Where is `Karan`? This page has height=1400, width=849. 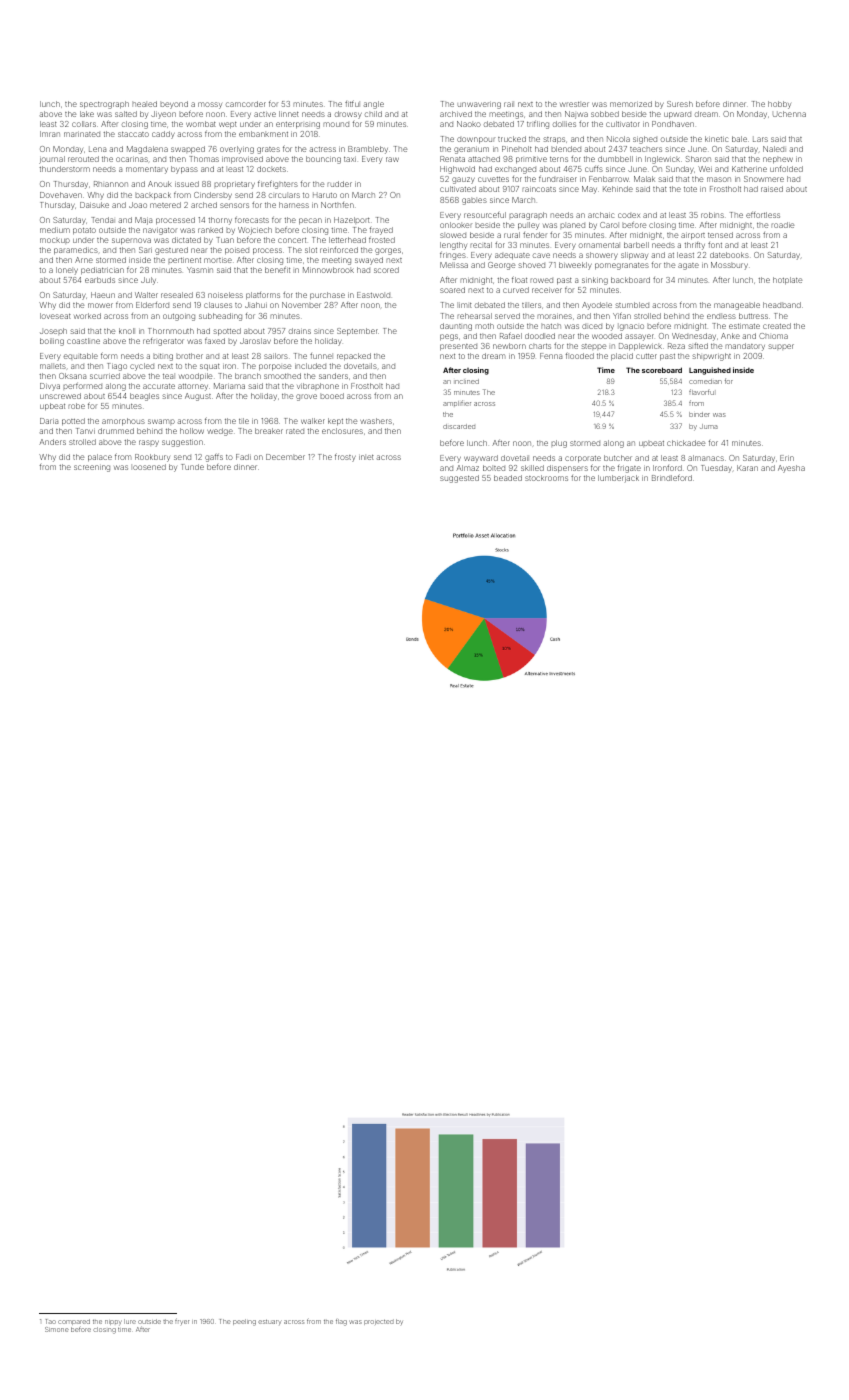
Karan is located at coordinates (747, 468).
